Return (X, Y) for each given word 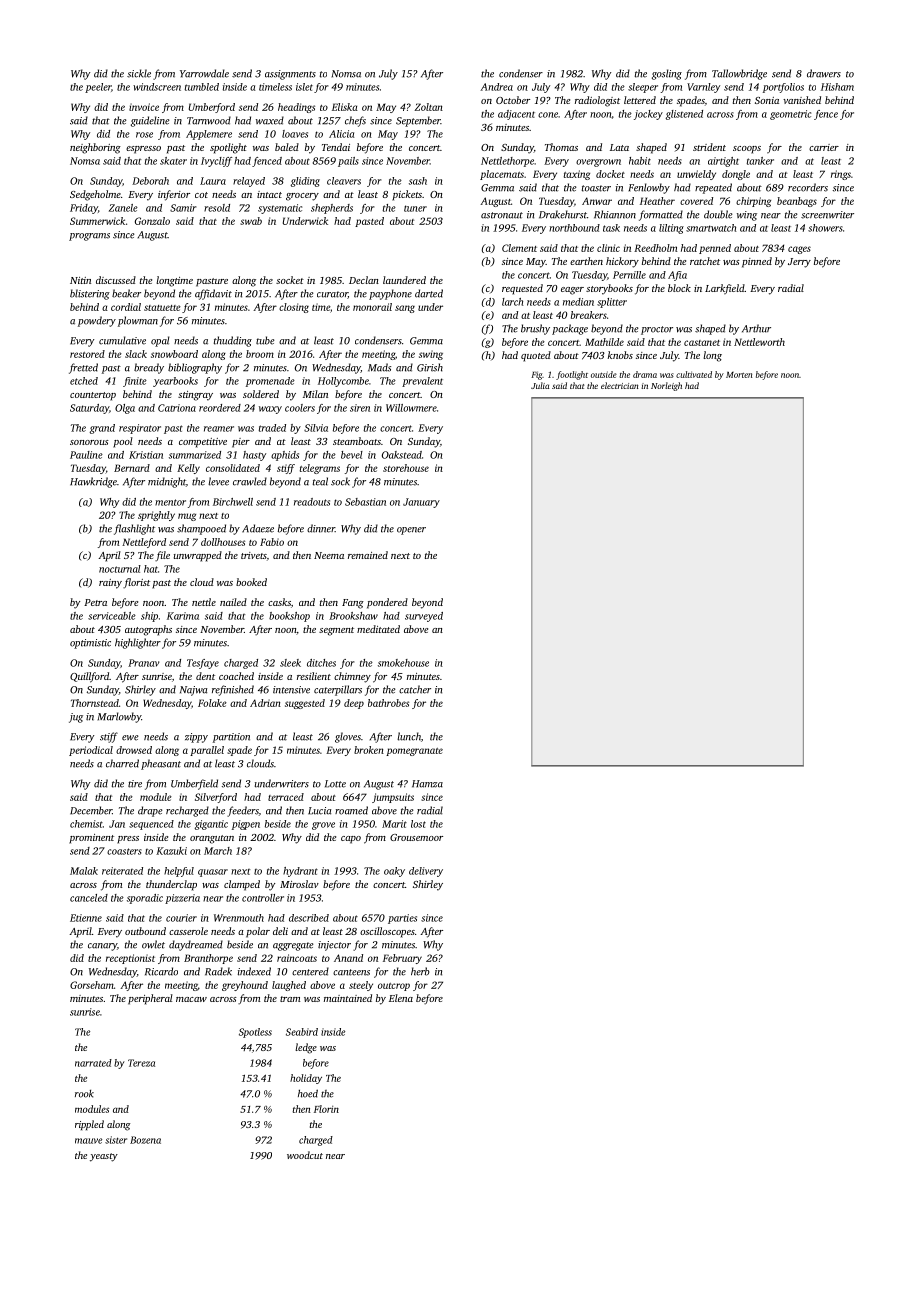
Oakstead (402, 455)
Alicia (341, 134)
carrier (824, 147)
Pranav (143, 663)
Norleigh (666, 386)
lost (418, 824)
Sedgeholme (95, 195)
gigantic (211, 825)
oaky (394, 872)
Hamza (427, 784)
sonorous (89, 442)
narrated (93, 1063)
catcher (415, 689)
